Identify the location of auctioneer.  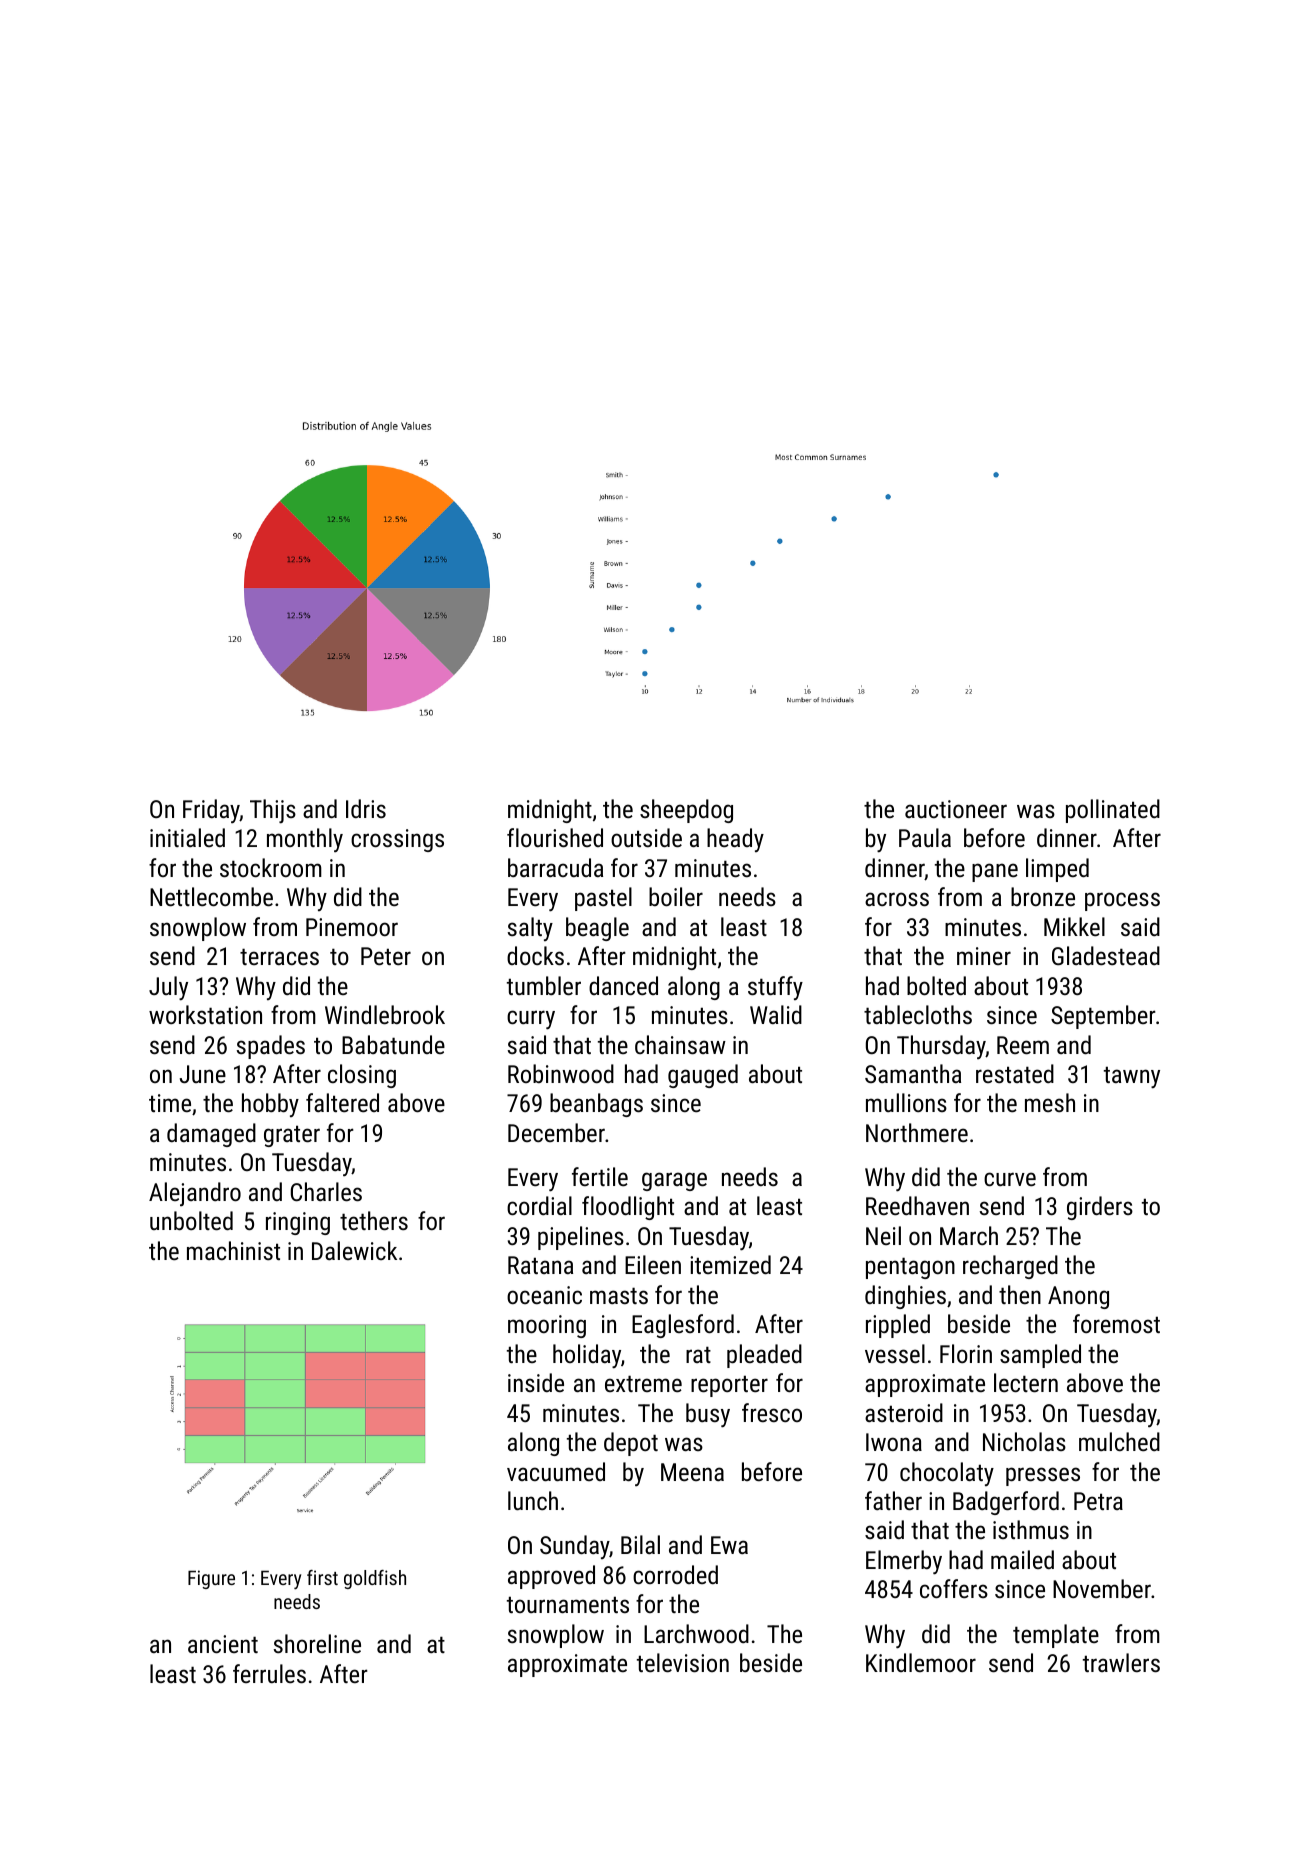
(956, 809).
